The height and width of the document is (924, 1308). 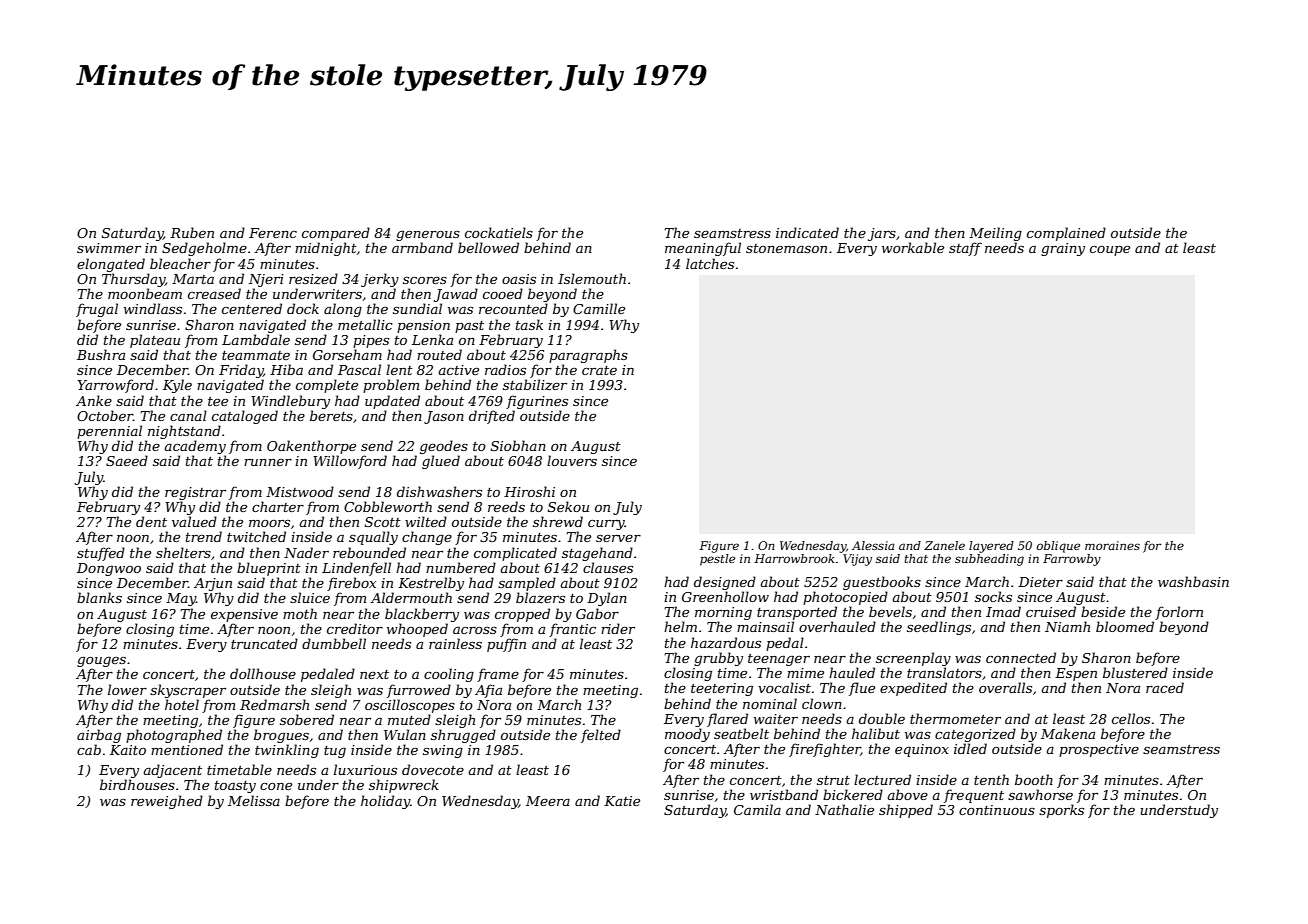 What do you see at coordinates (757, 809) in the document?
I see `Camila` at bounding box center [757, 809].
